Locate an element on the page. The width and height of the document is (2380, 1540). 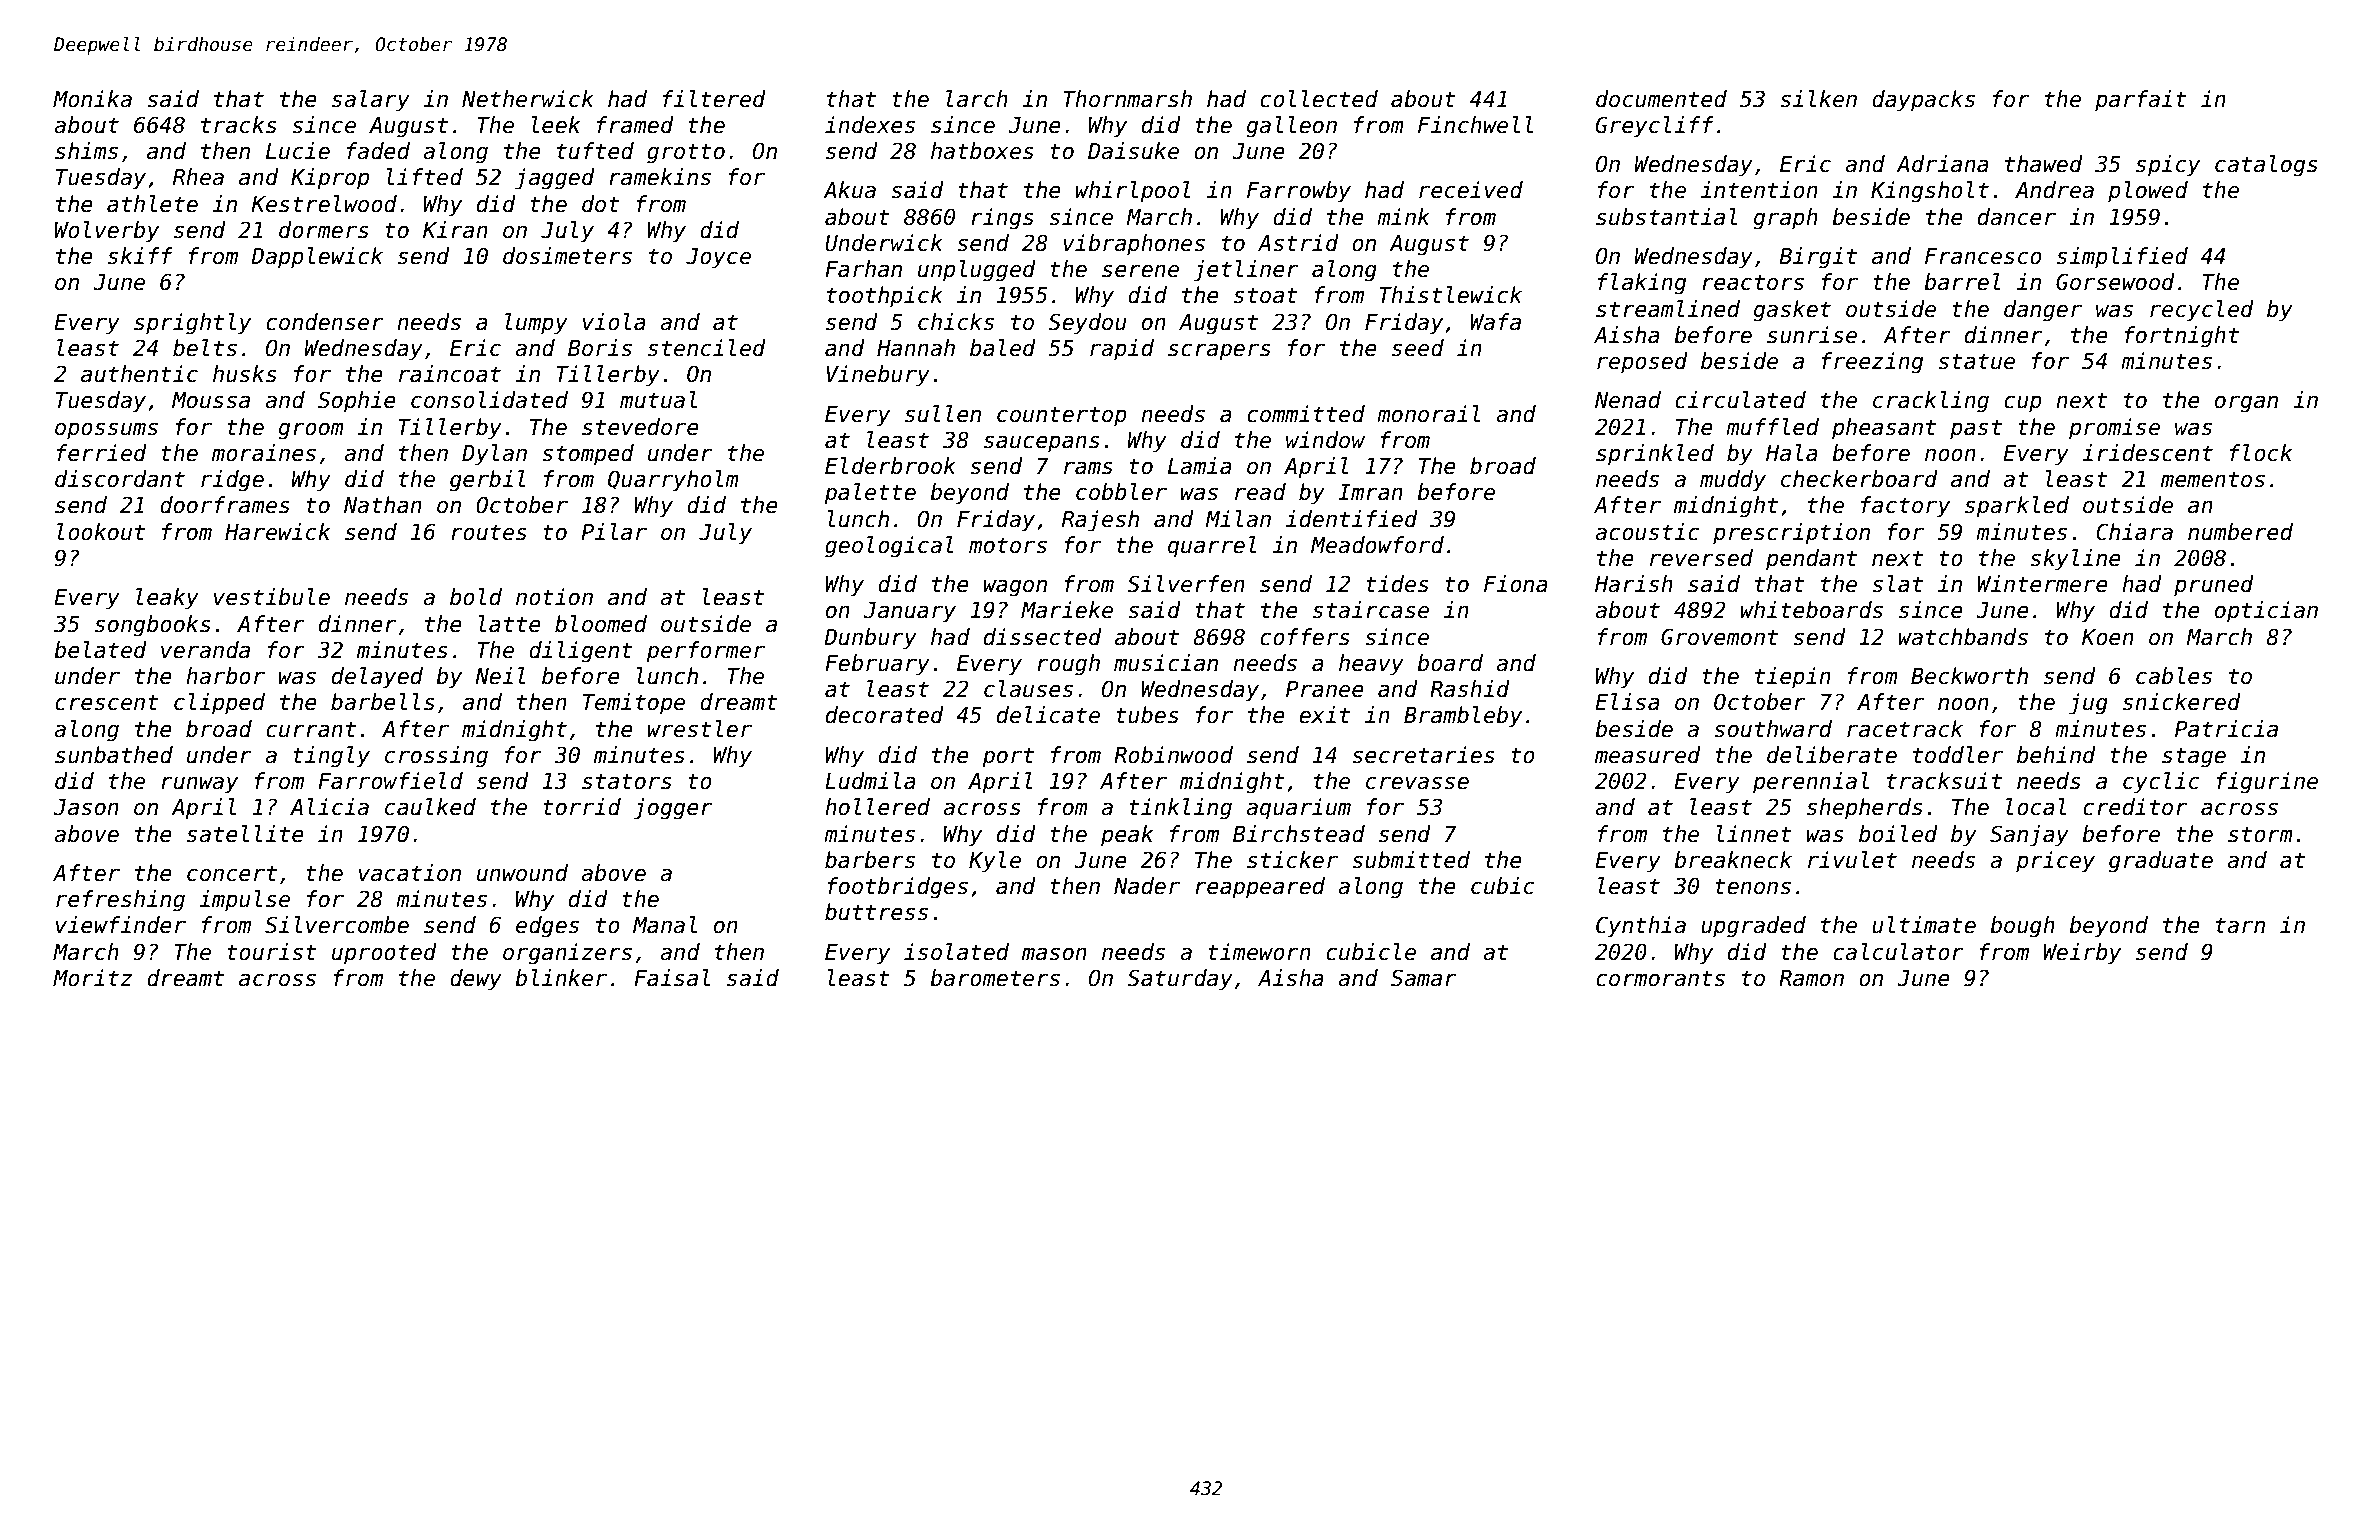
tiepin is located at coordinates (1793, 678).
